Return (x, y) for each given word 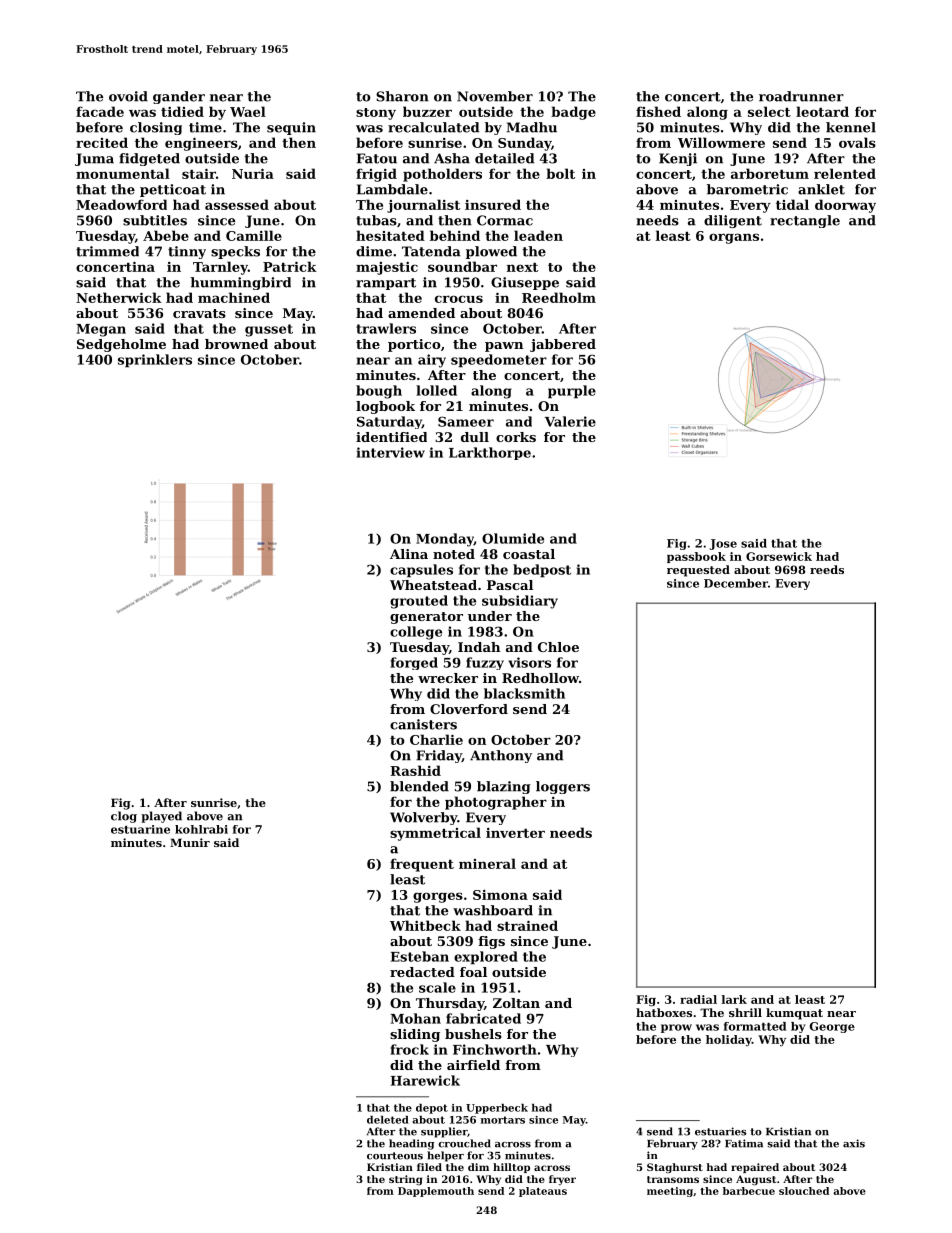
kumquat (794, 1014)
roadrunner (801, 96)
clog (124, 817)
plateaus (543, 1192)
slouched (804, 1191)
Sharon (402, 96)
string (405, 1180)
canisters (423, 724)
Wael (248, 111)
